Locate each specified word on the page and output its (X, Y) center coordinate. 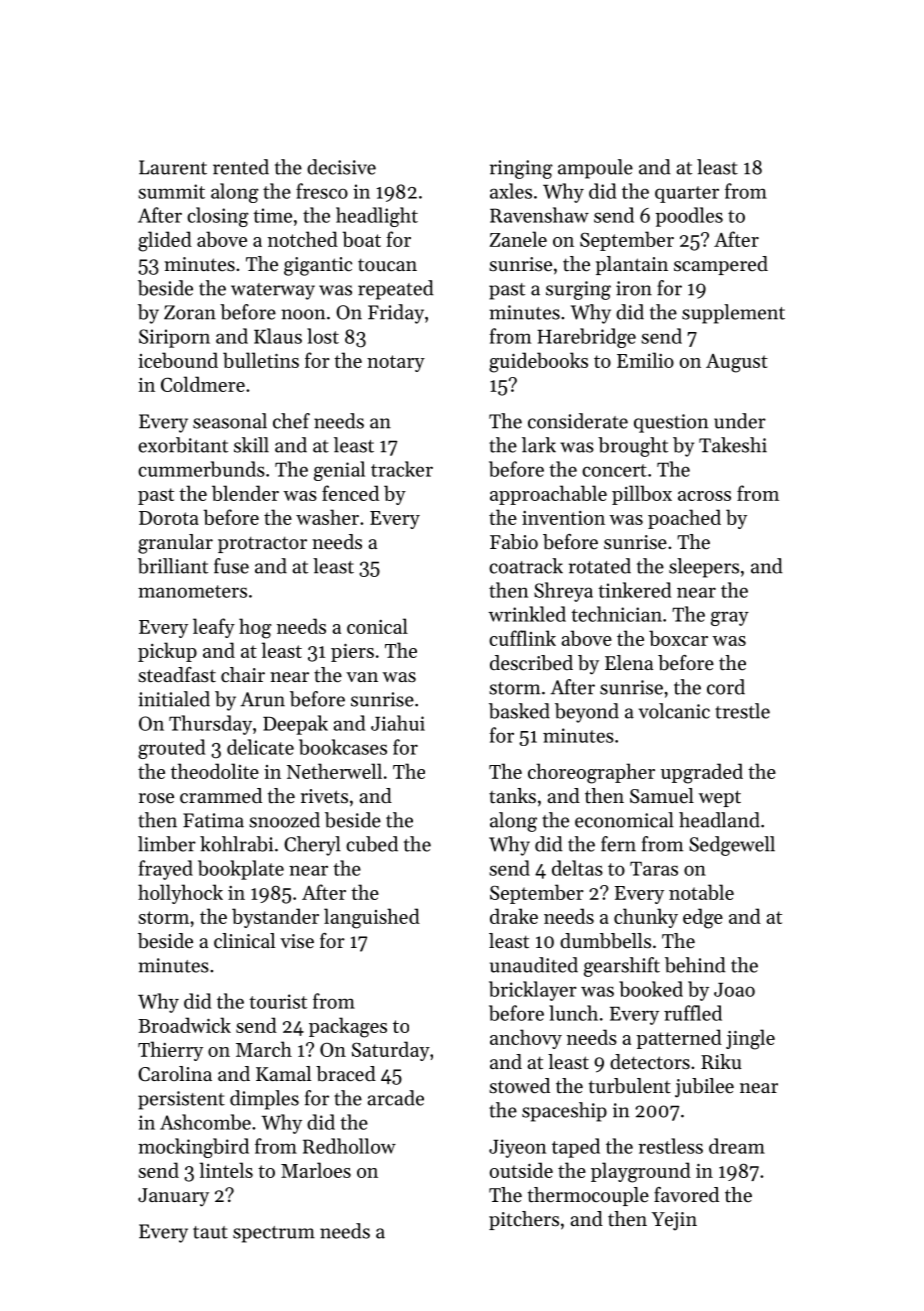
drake (514, 916)
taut (210, 1232)
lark (539, 445)
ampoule (595, 169)
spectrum (274, 1234)
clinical (244, 941)
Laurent (173, 167)
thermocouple (588, 1196)
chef (291, 421)
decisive (341, 167)
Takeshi (733, 445)
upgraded (702, 773)
